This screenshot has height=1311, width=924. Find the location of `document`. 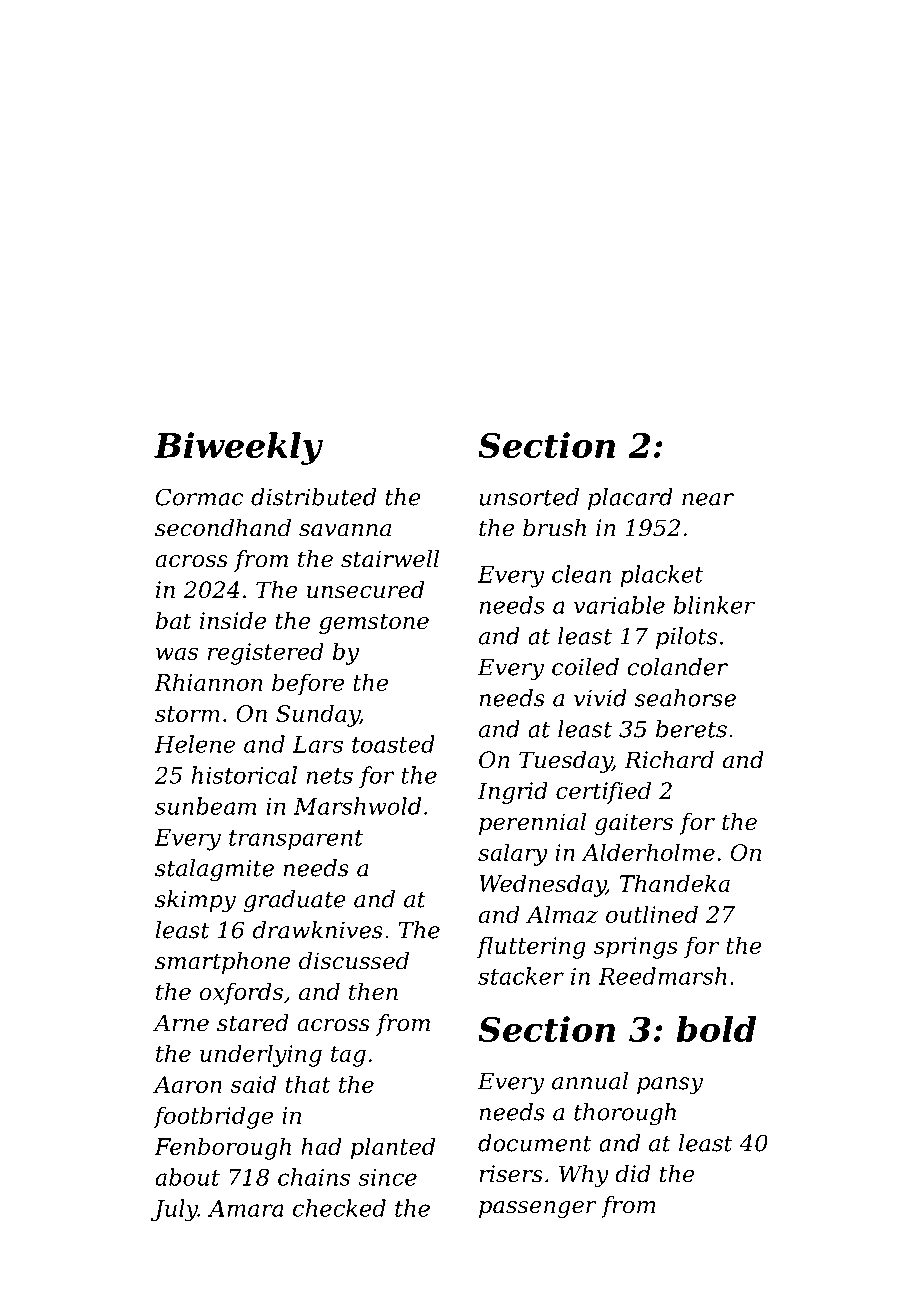

document is located at coordinates (535, 1143).
